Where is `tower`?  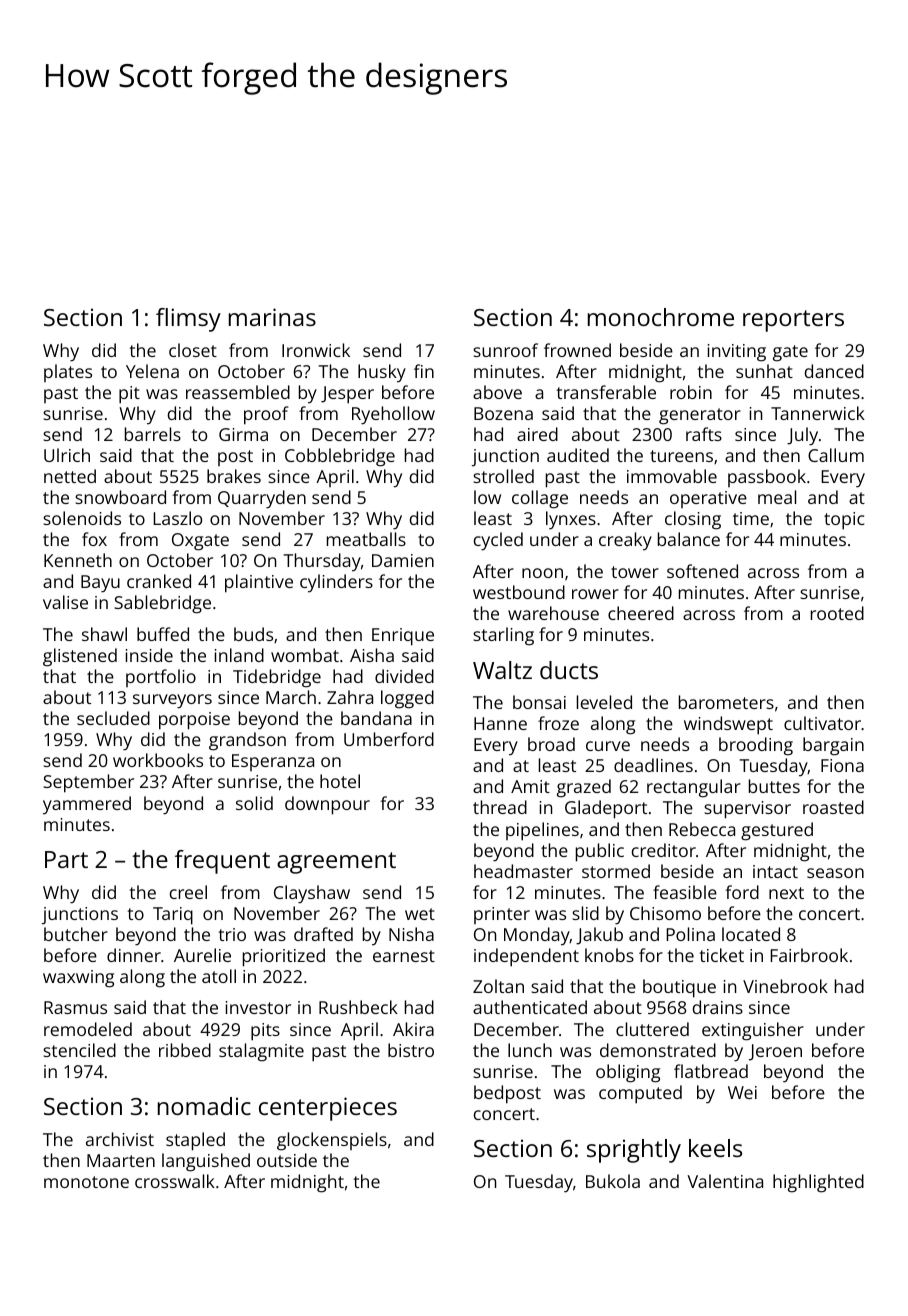
tower is located at coordinates (635, 572).
